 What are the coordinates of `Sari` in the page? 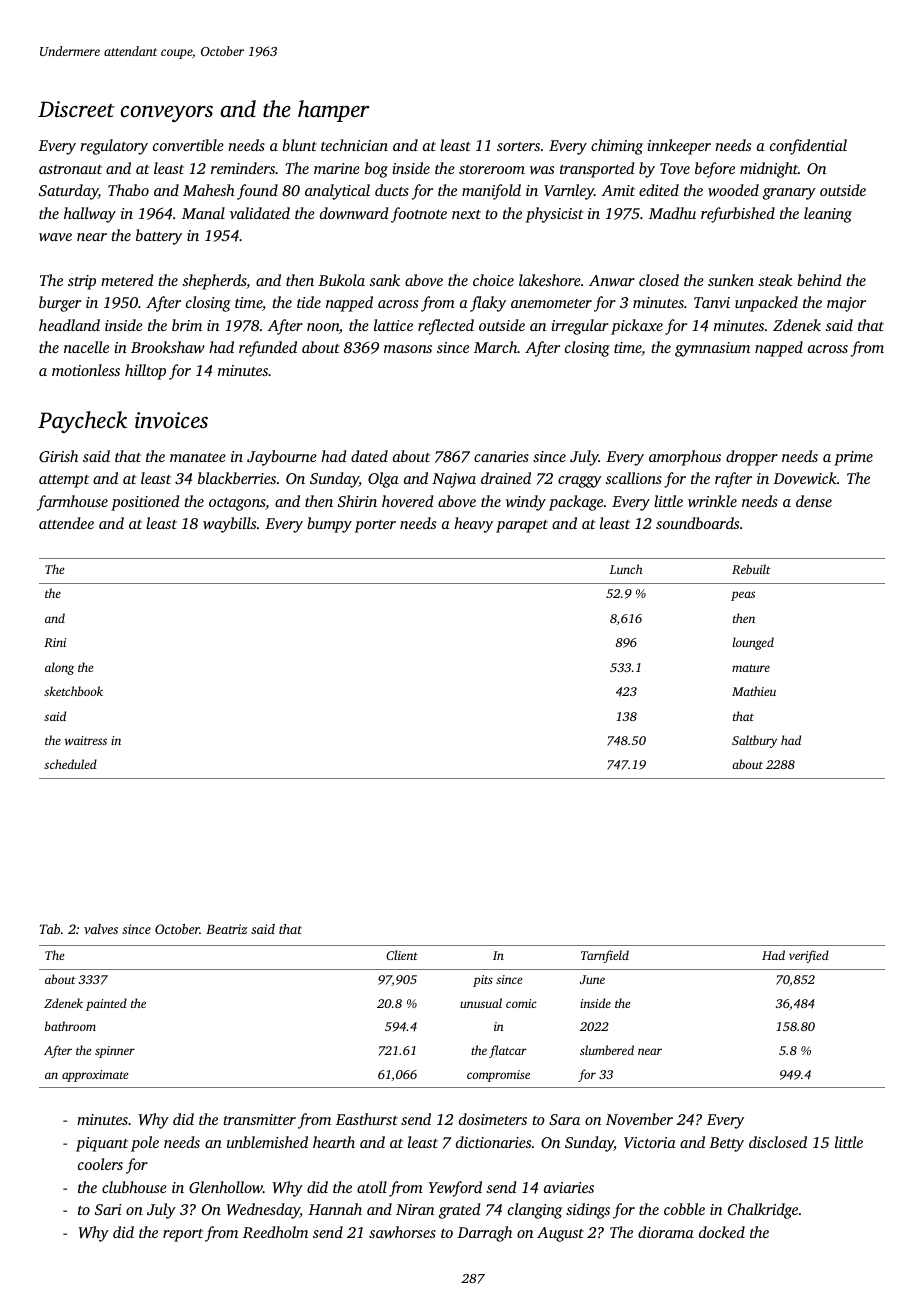 It's located at (108, 1209).
